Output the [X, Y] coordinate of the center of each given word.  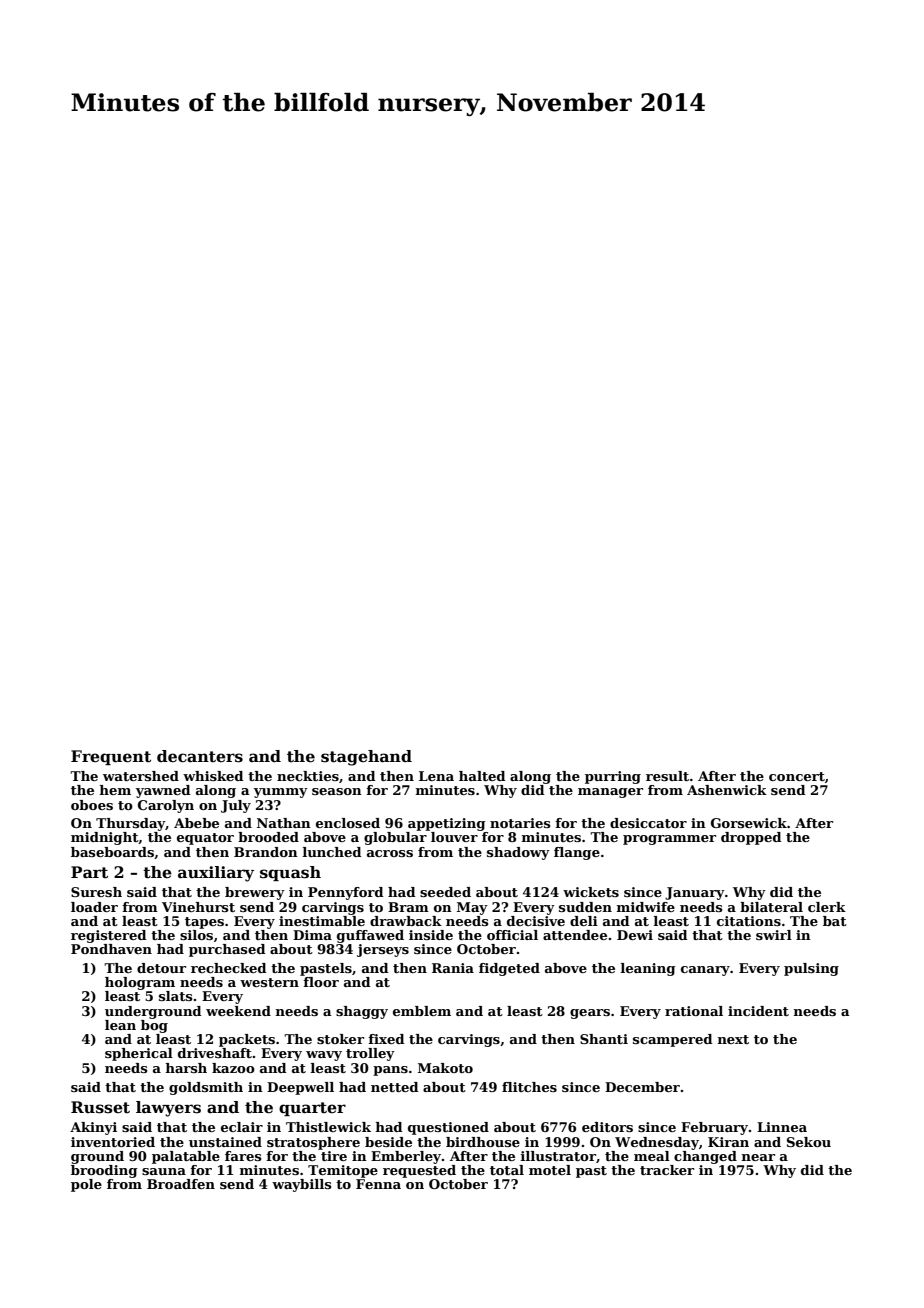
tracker [667, 1170]
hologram [140, 983]
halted [482, 776]
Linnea [782, 1127]
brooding [104, 1171]
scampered [673, 1040]
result [667, 776]
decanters [200, 756]
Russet [100, 1107]
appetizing [447, 824]
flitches [529, 1087]
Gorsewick [749, 823]
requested [419, 1171]
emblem [422, 1011]
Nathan [284, 823]
